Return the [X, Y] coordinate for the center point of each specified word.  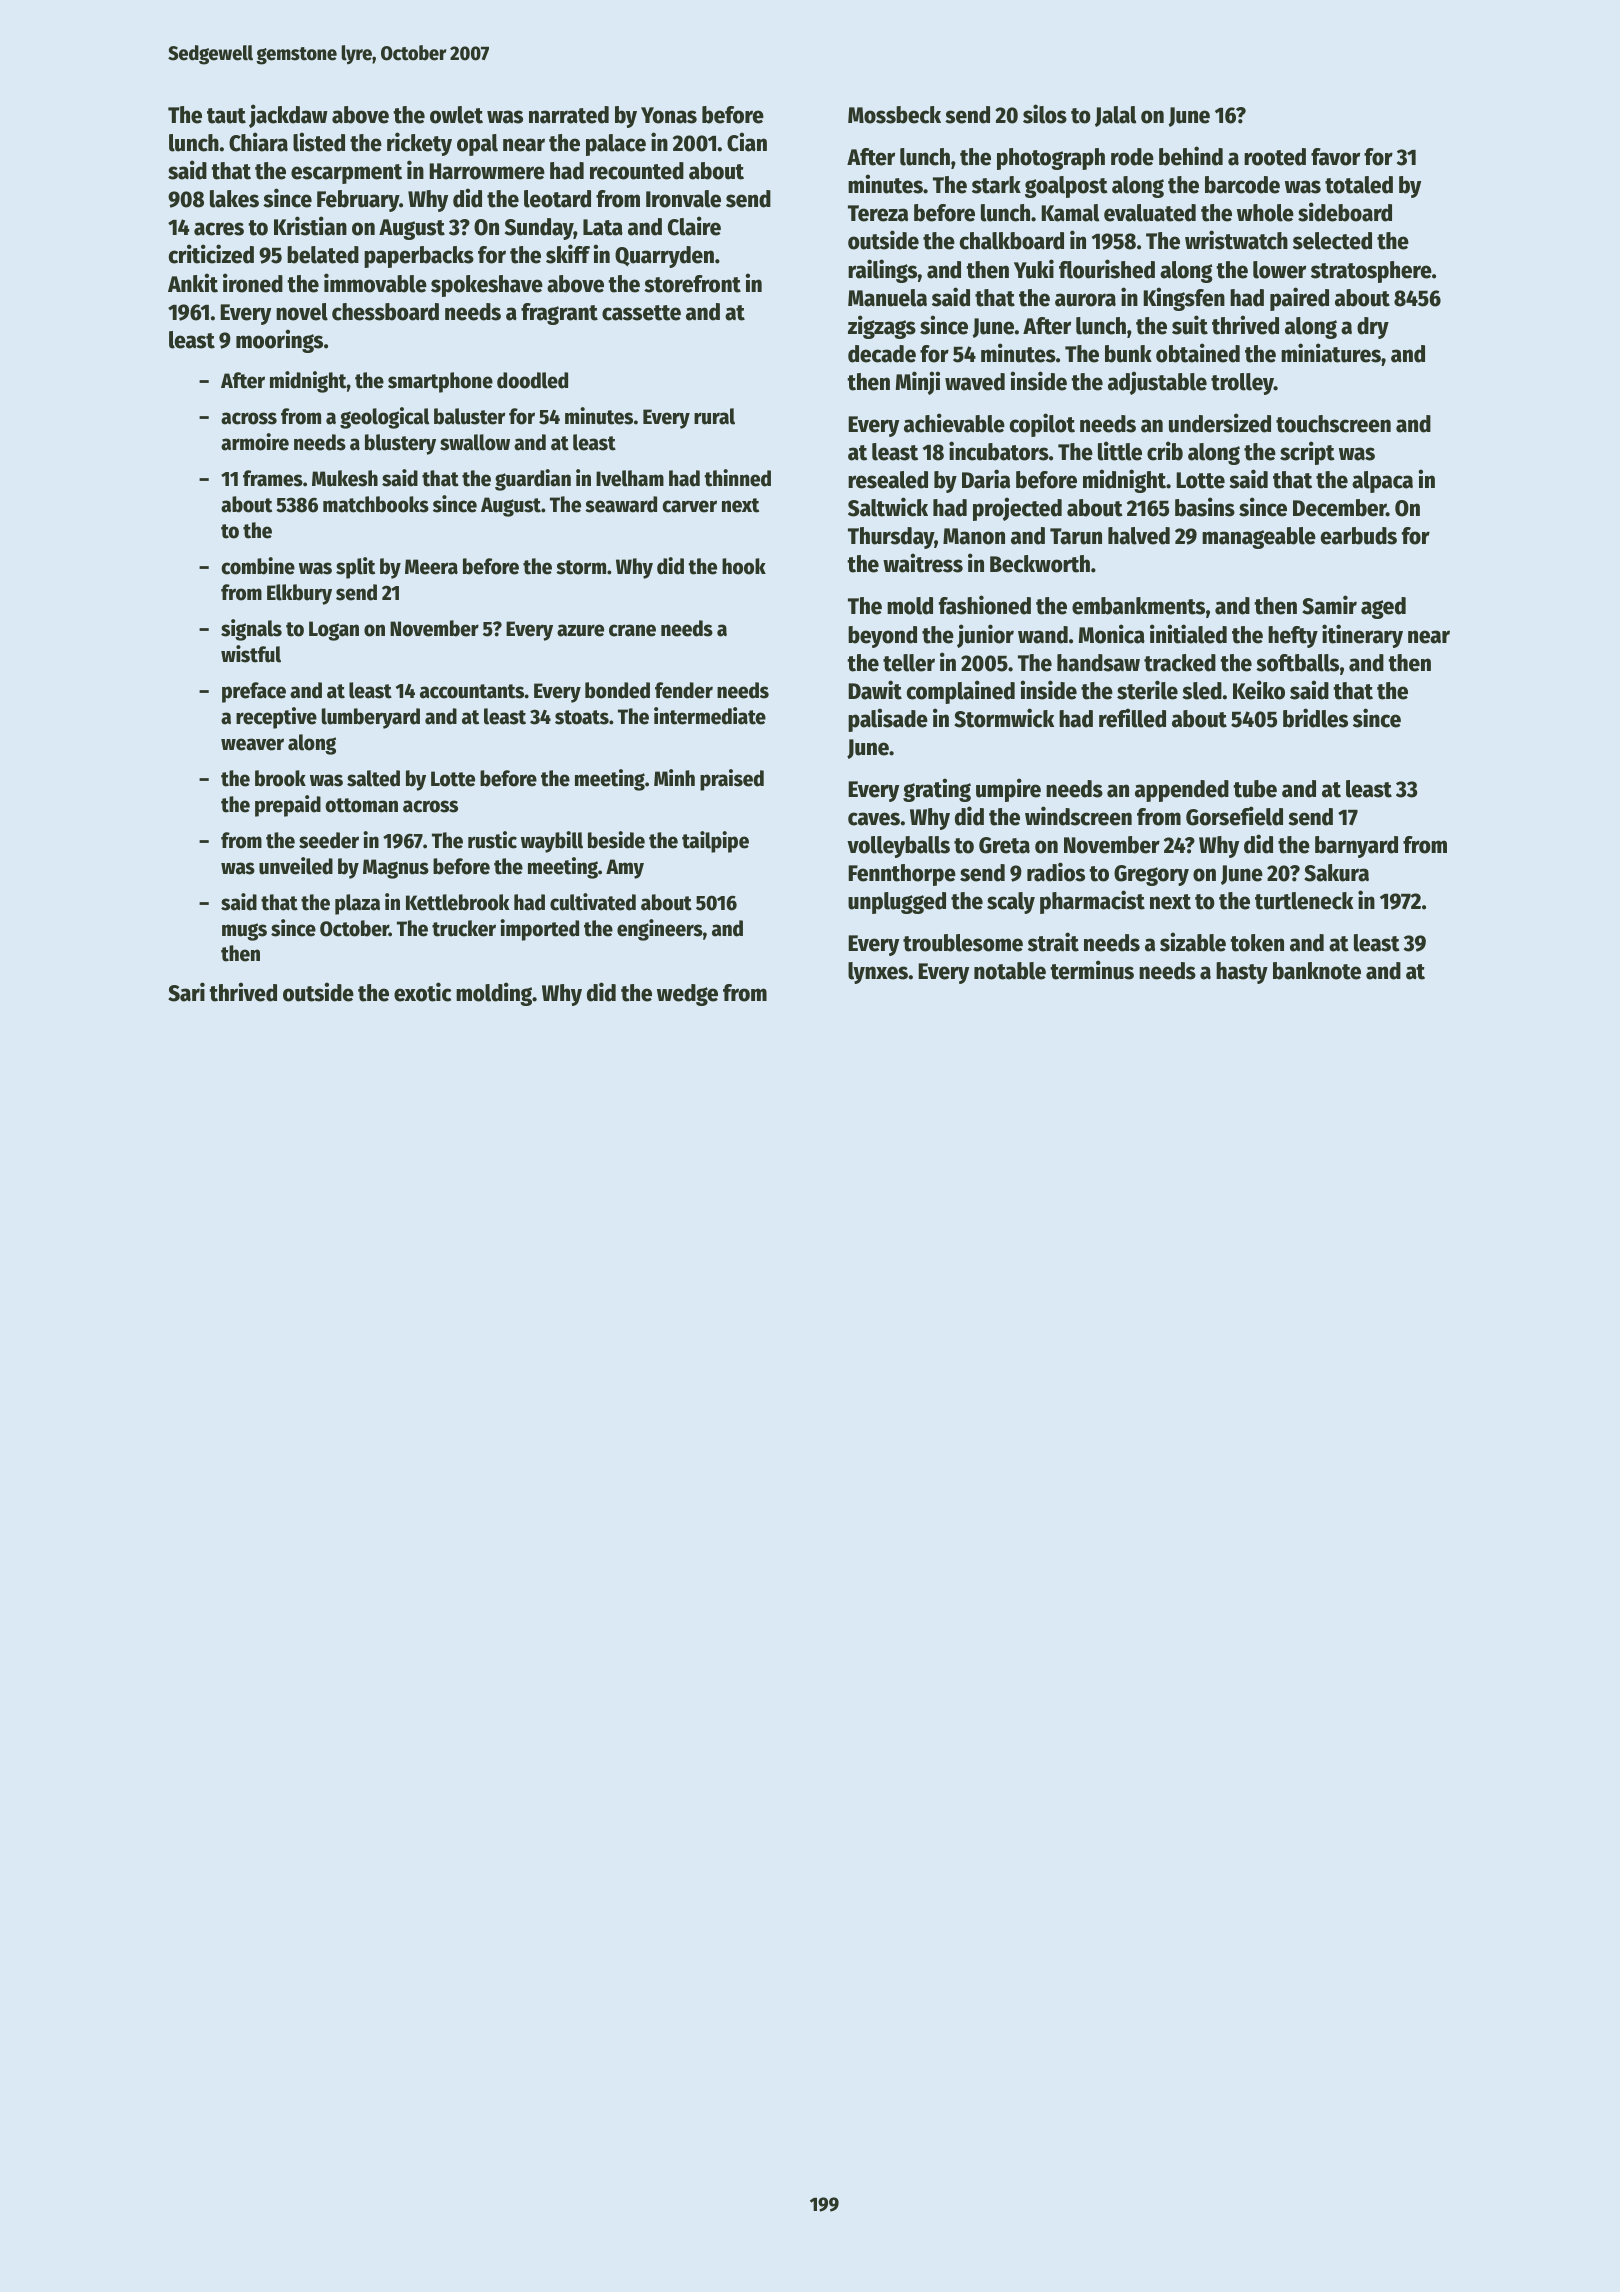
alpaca [1382, 482]
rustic [492, 840]
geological [384, 418]
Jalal [1116, 116]
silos [1045, 114]
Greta [1004, 845]
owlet [456, 115]
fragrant [559, 314]
